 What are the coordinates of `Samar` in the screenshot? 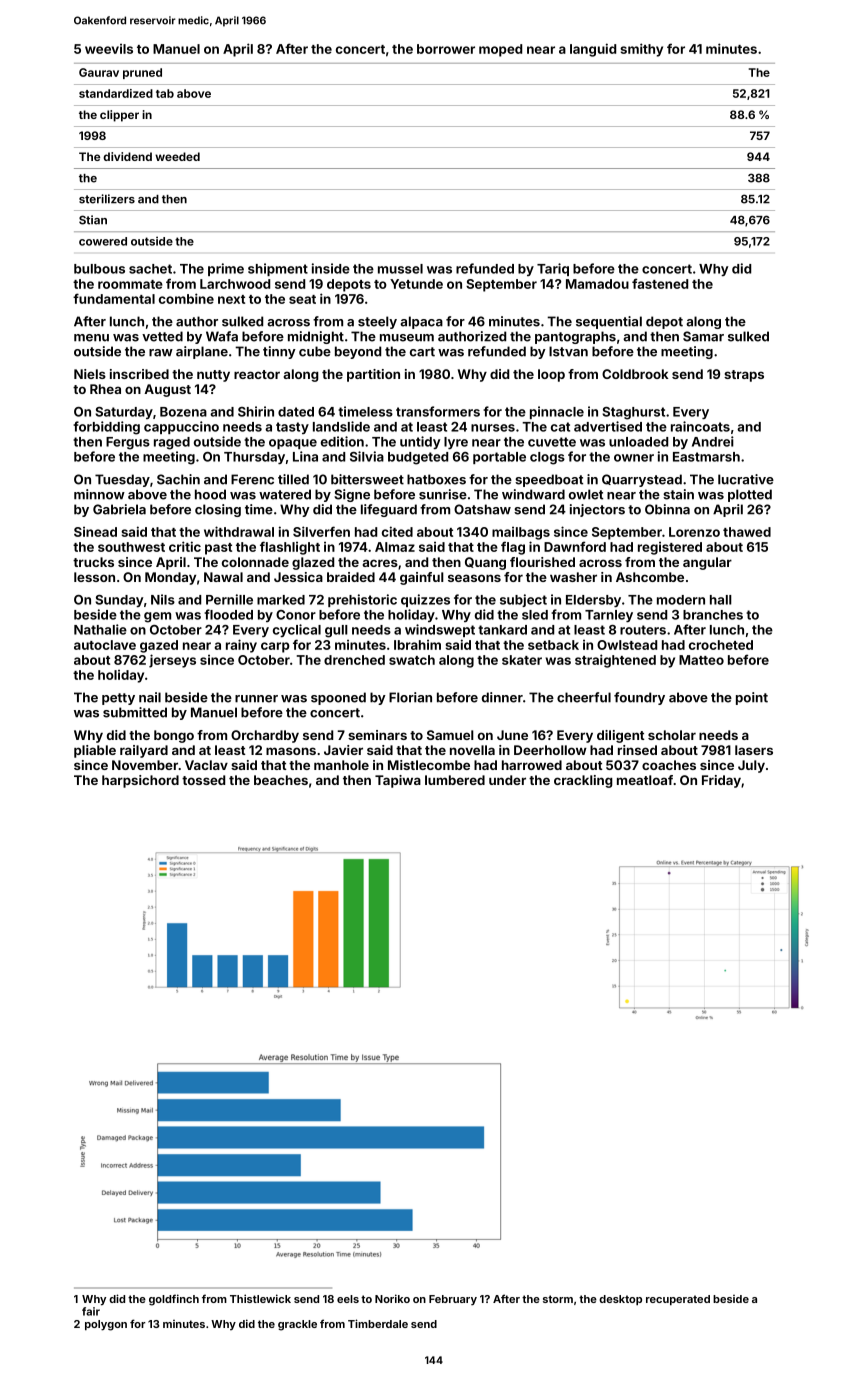 It's located at (703, 336).
